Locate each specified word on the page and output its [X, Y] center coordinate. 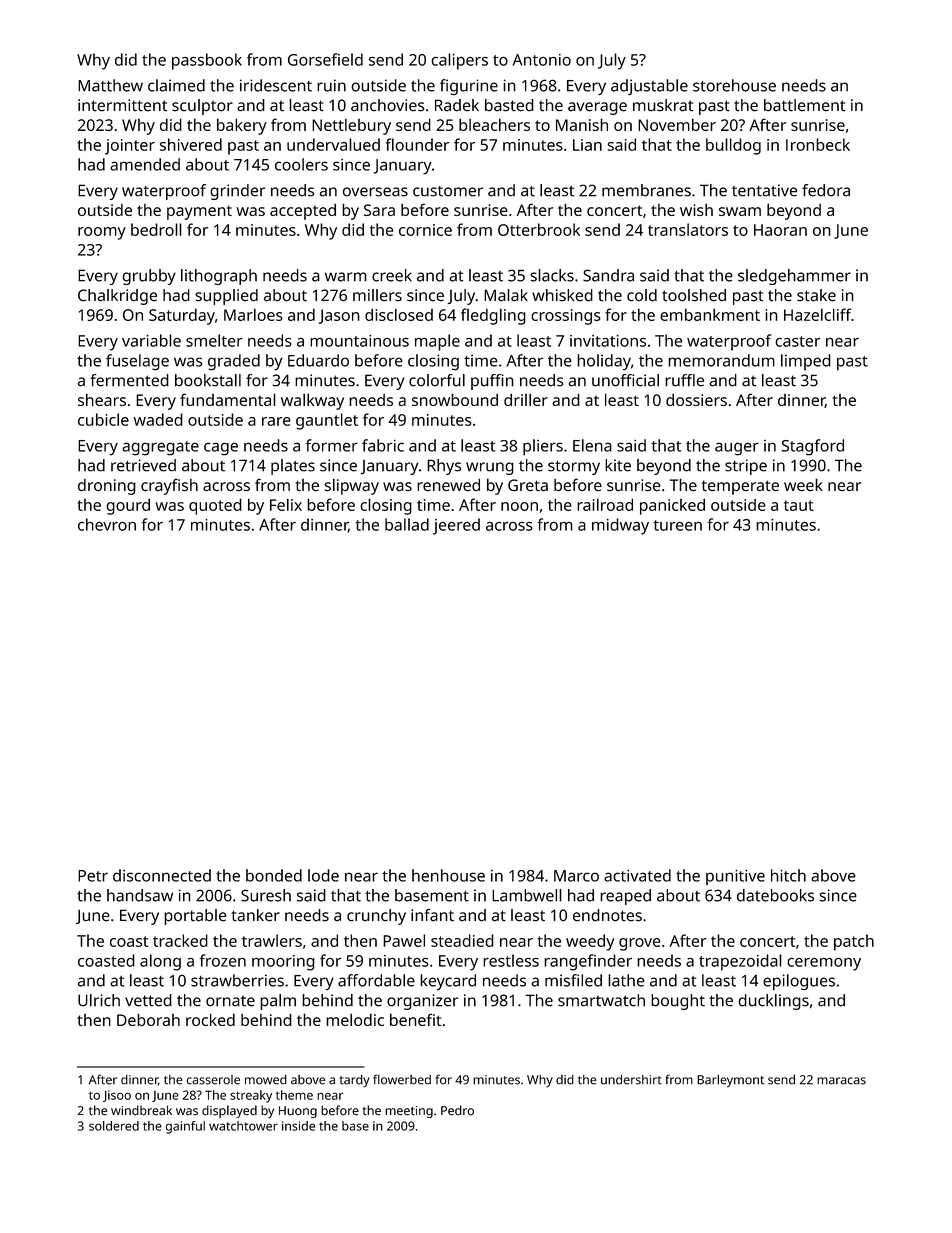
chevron [107, 524]
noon [519, 506]
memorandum [721, 360]
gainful [185, 1127]
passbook [207, 61]
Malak [506, 295]
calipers [459, 61]
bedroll [156, 229]
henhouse [448, 875]
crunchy [376, 917]
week [803, 485]
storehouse [734, 85]
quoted [215, 506]
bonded [274, 875]
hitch [788, 875]
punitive [735, 877]
